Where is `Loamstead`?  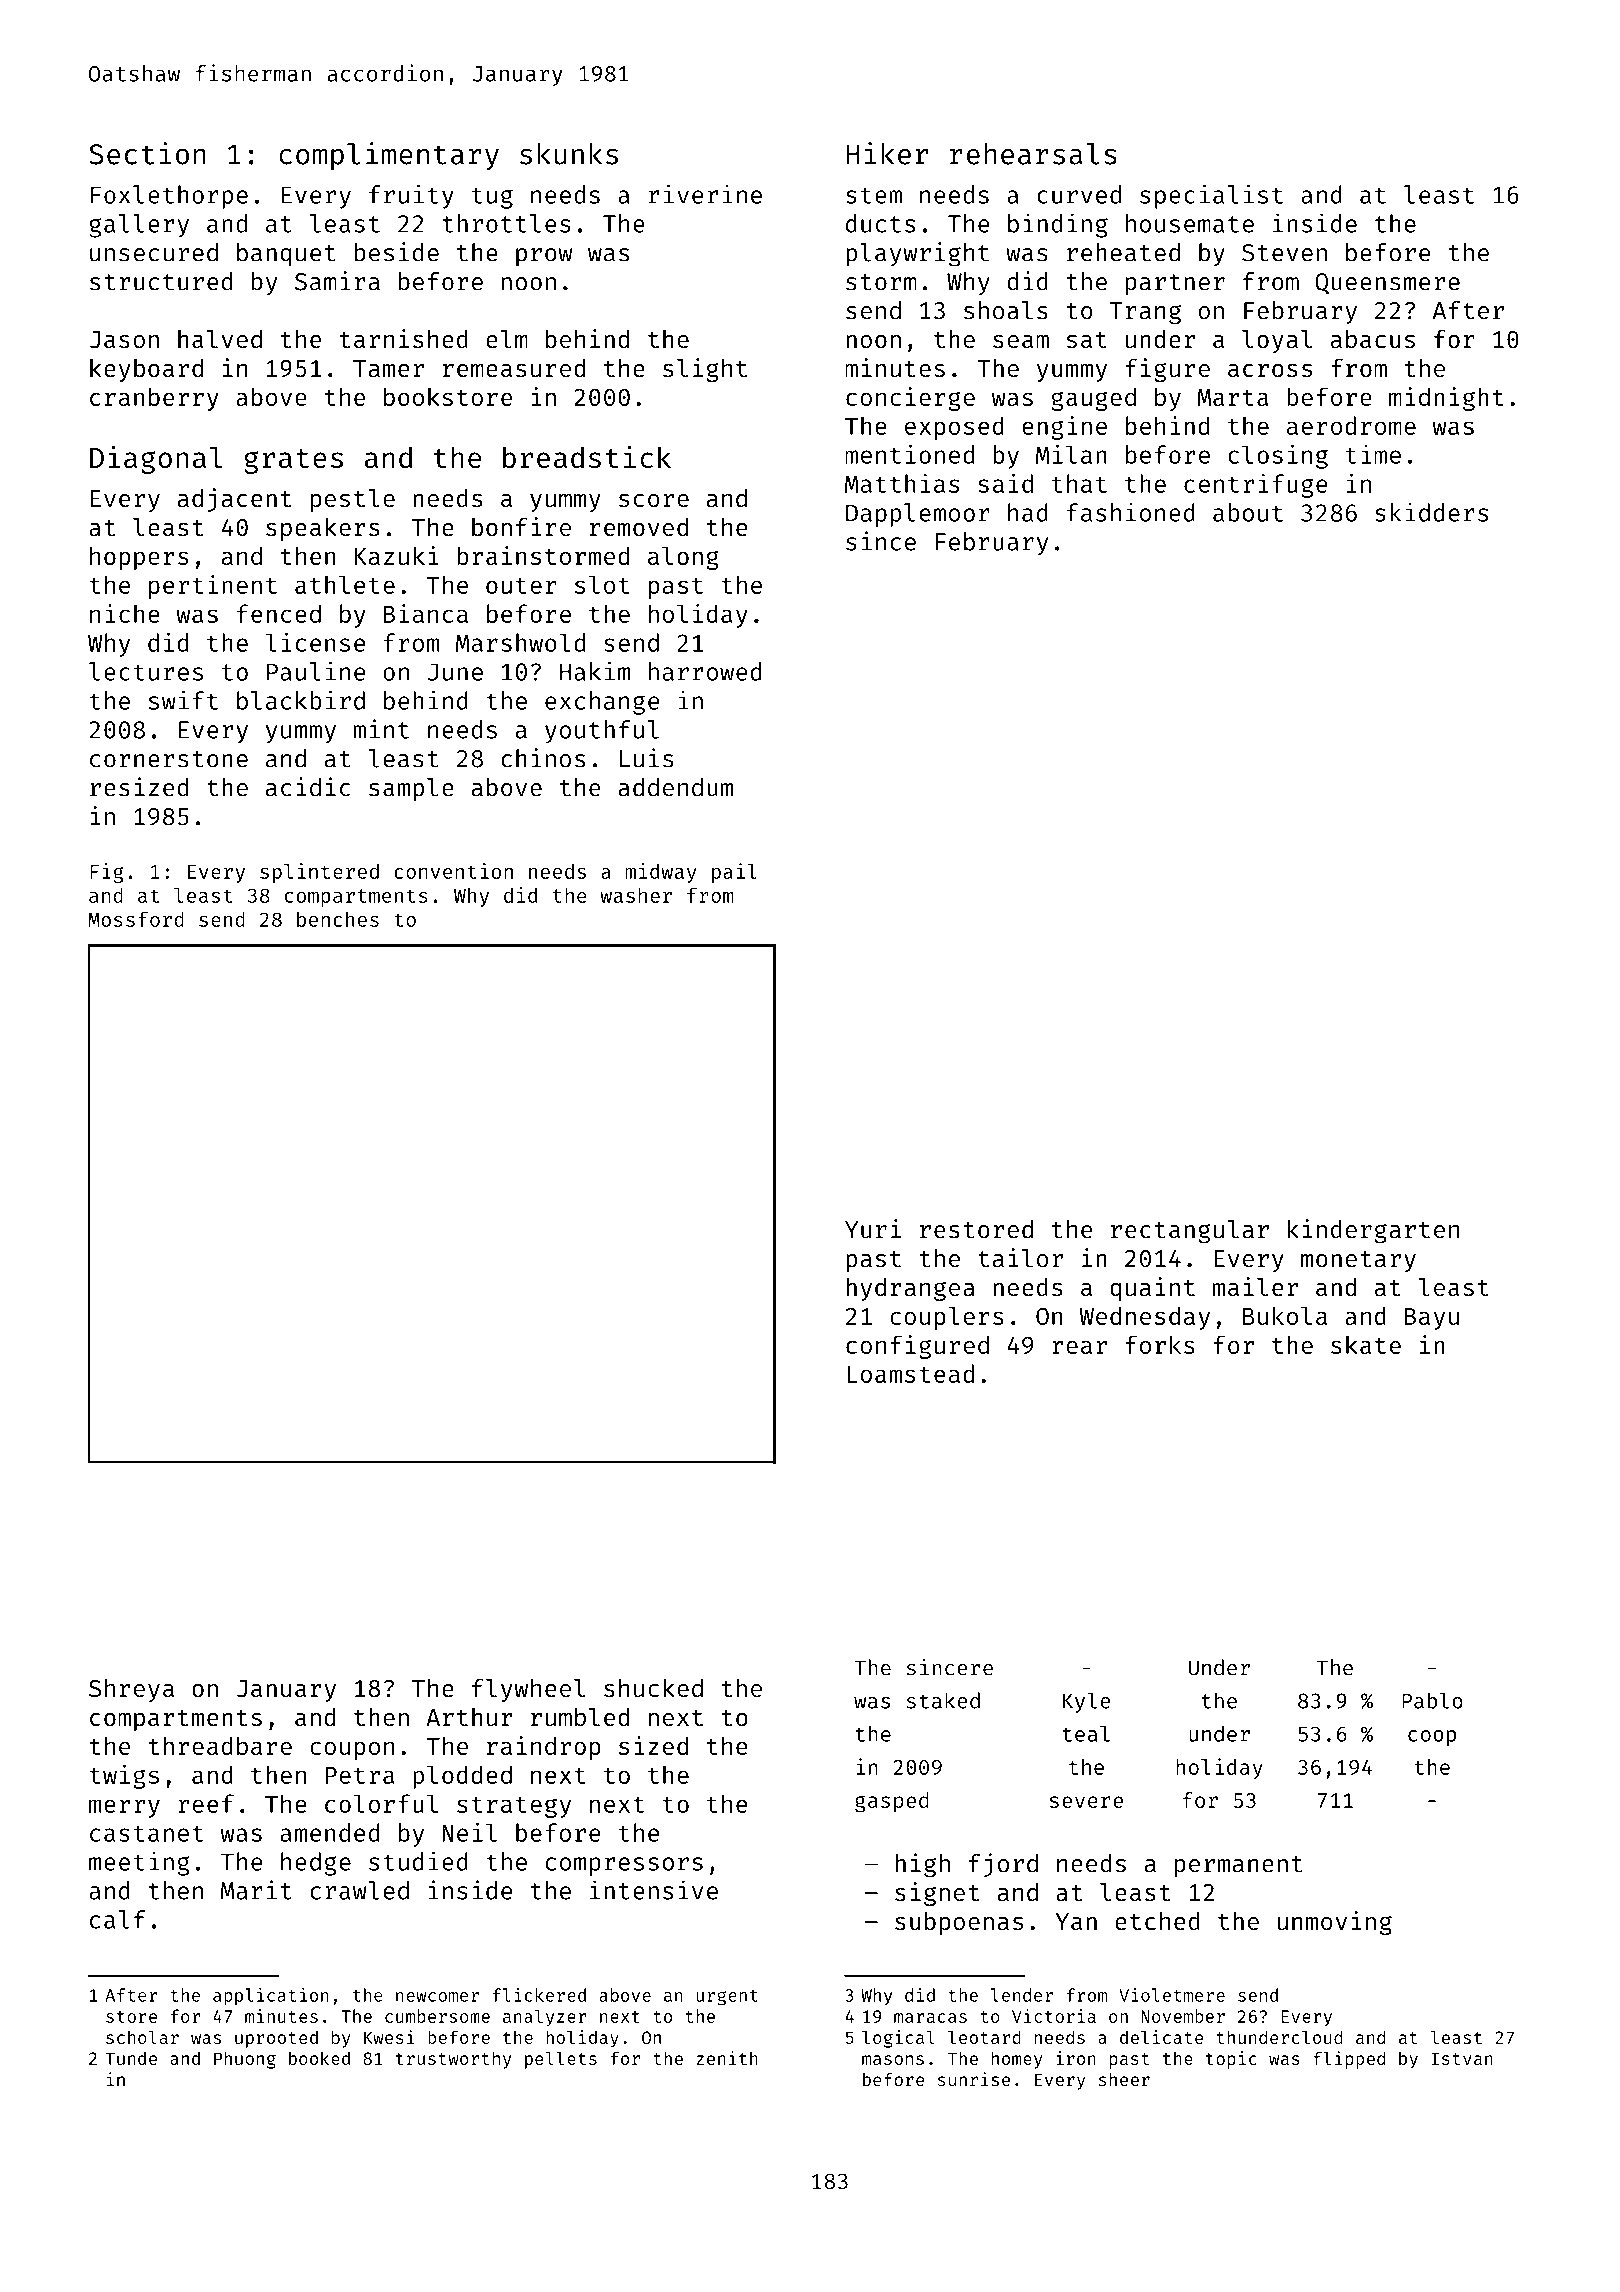 Loamstead is located at coordinates (910, 1373).
